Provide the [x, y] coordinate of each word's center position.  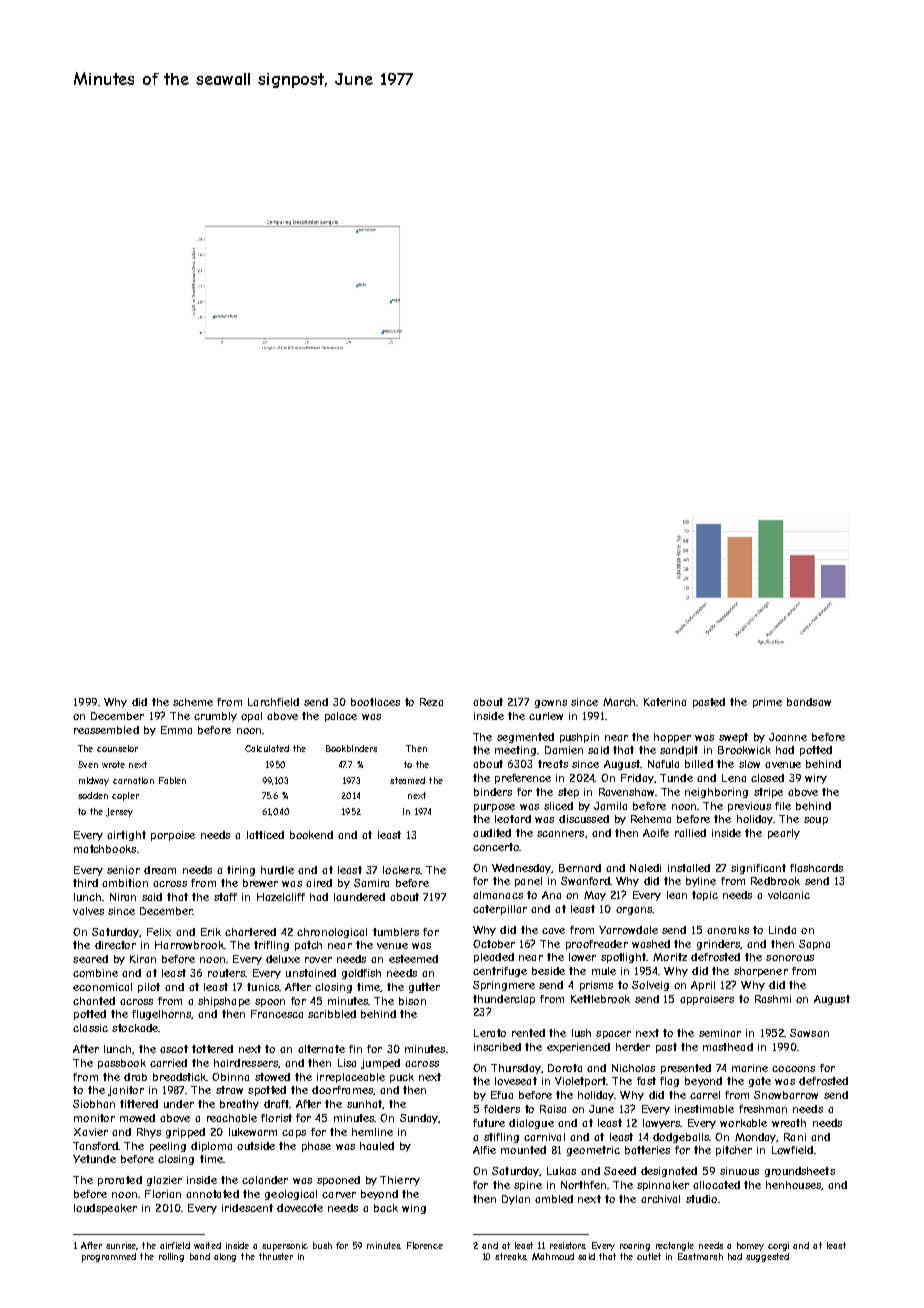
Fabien [172, 780]
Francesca [277, 1014]
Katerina [665, 702]
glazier [164, 1181]
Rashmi [773, 999]
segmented [525, 738]
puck [402, 1078]
